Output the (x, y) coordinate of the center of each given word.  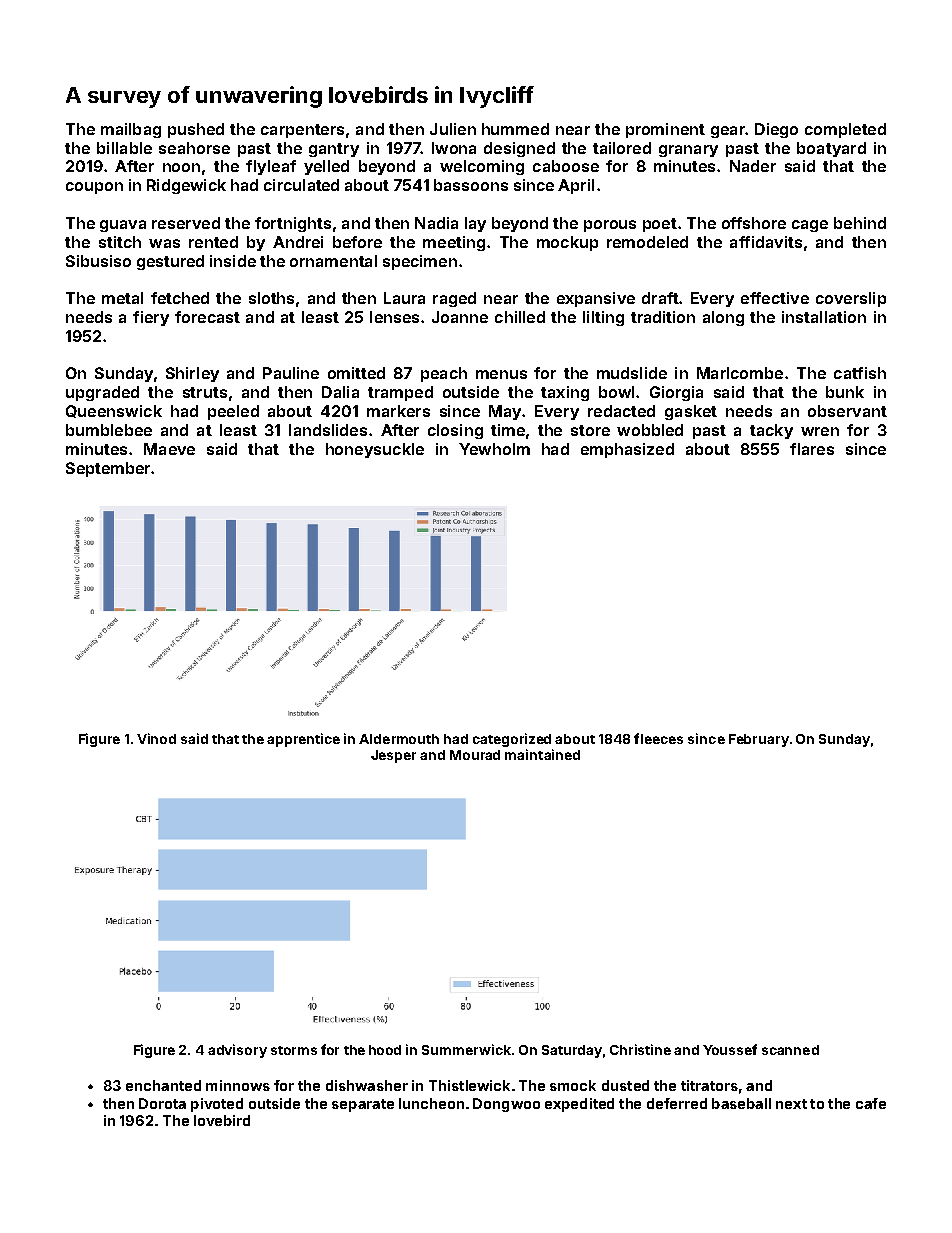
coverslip (851, 299)
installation (824, 317)
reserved (186, 223)
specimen (420, 262)
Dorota (162, 1103)
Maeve (169, 449)
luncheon (431, 1103)
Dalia (340, 392)
